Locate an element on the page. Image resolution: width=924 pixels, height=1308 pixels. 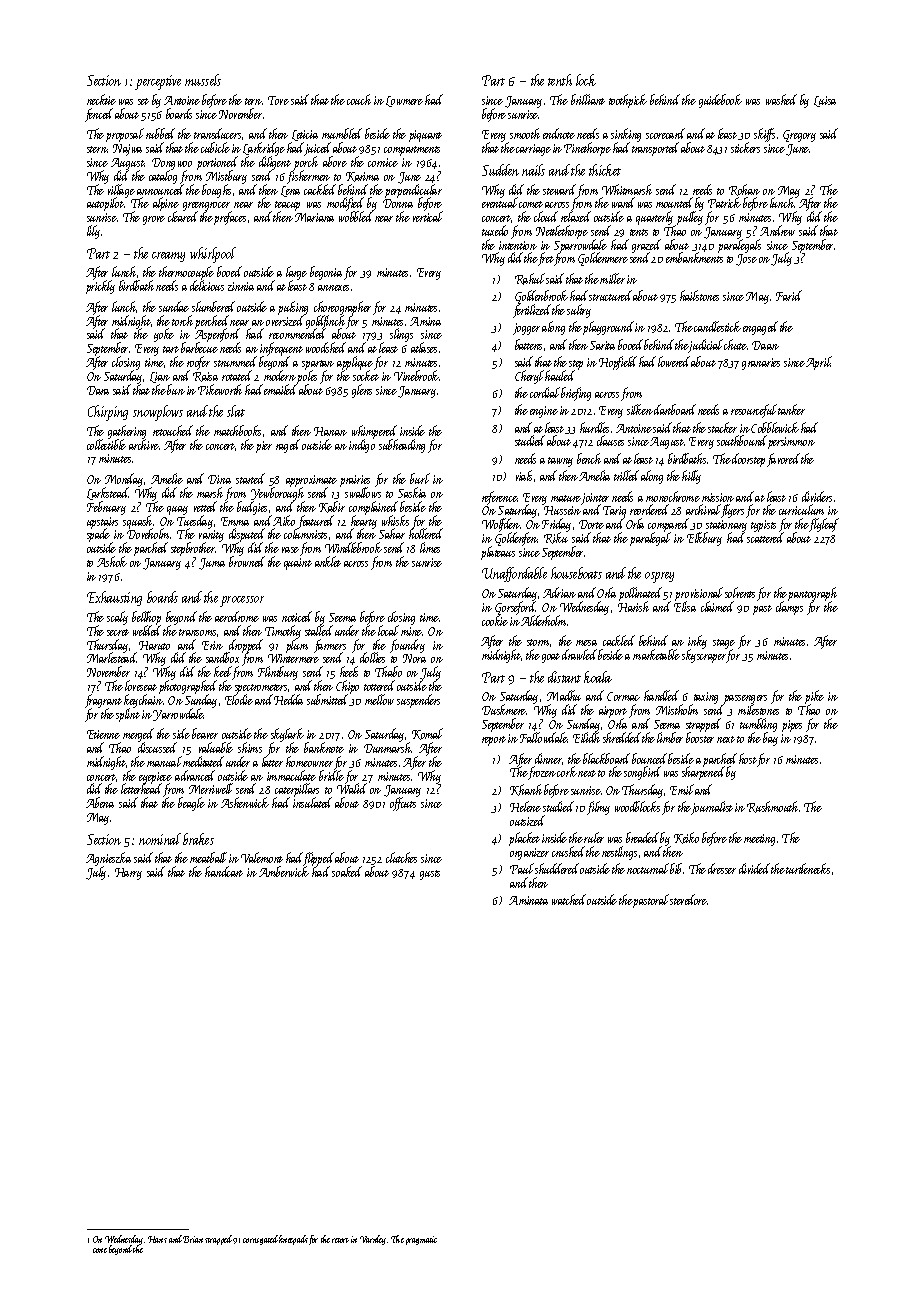
aerodrome is located at coordinates (237, 616).
